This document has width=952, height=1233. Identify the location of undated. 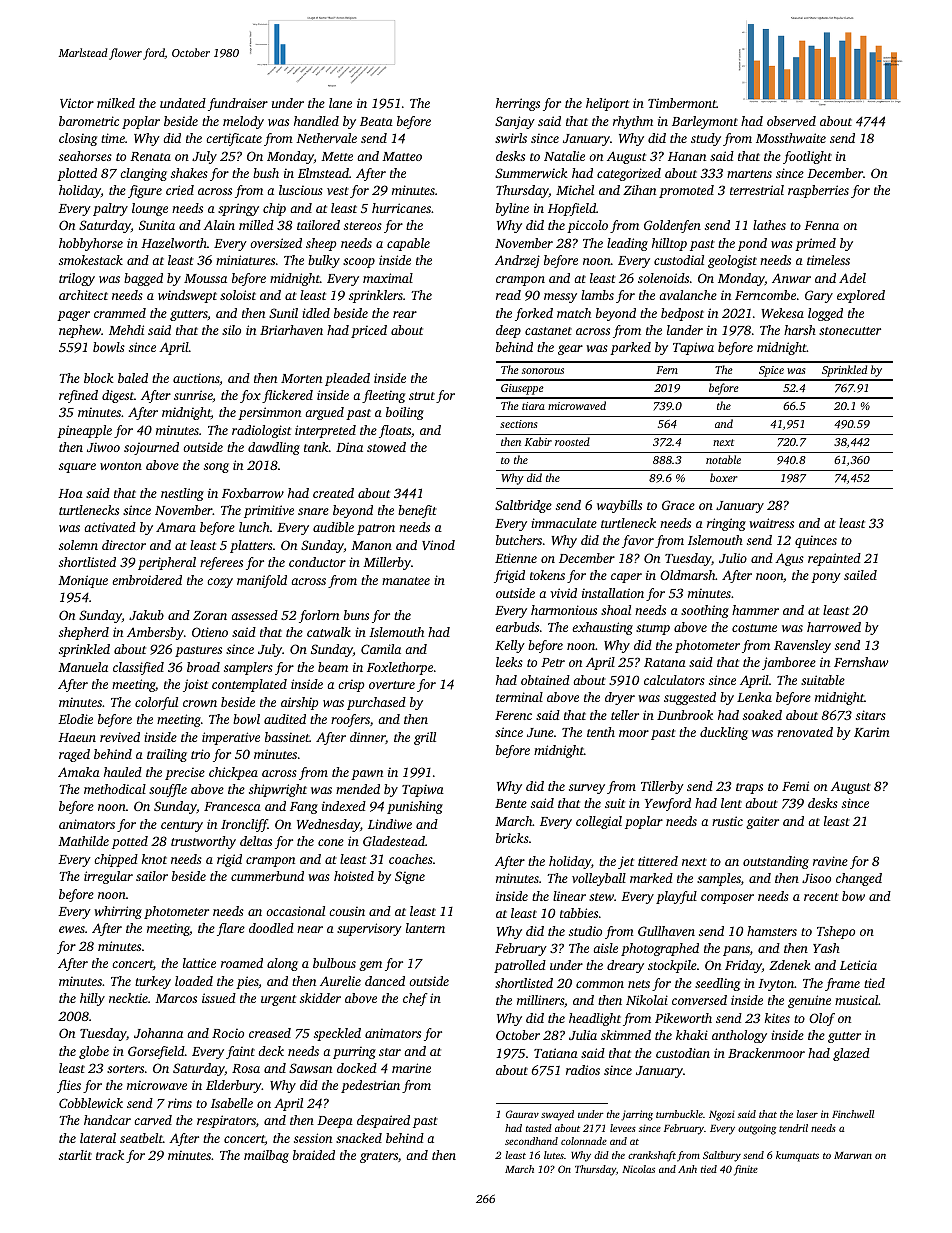
(183, 103).
